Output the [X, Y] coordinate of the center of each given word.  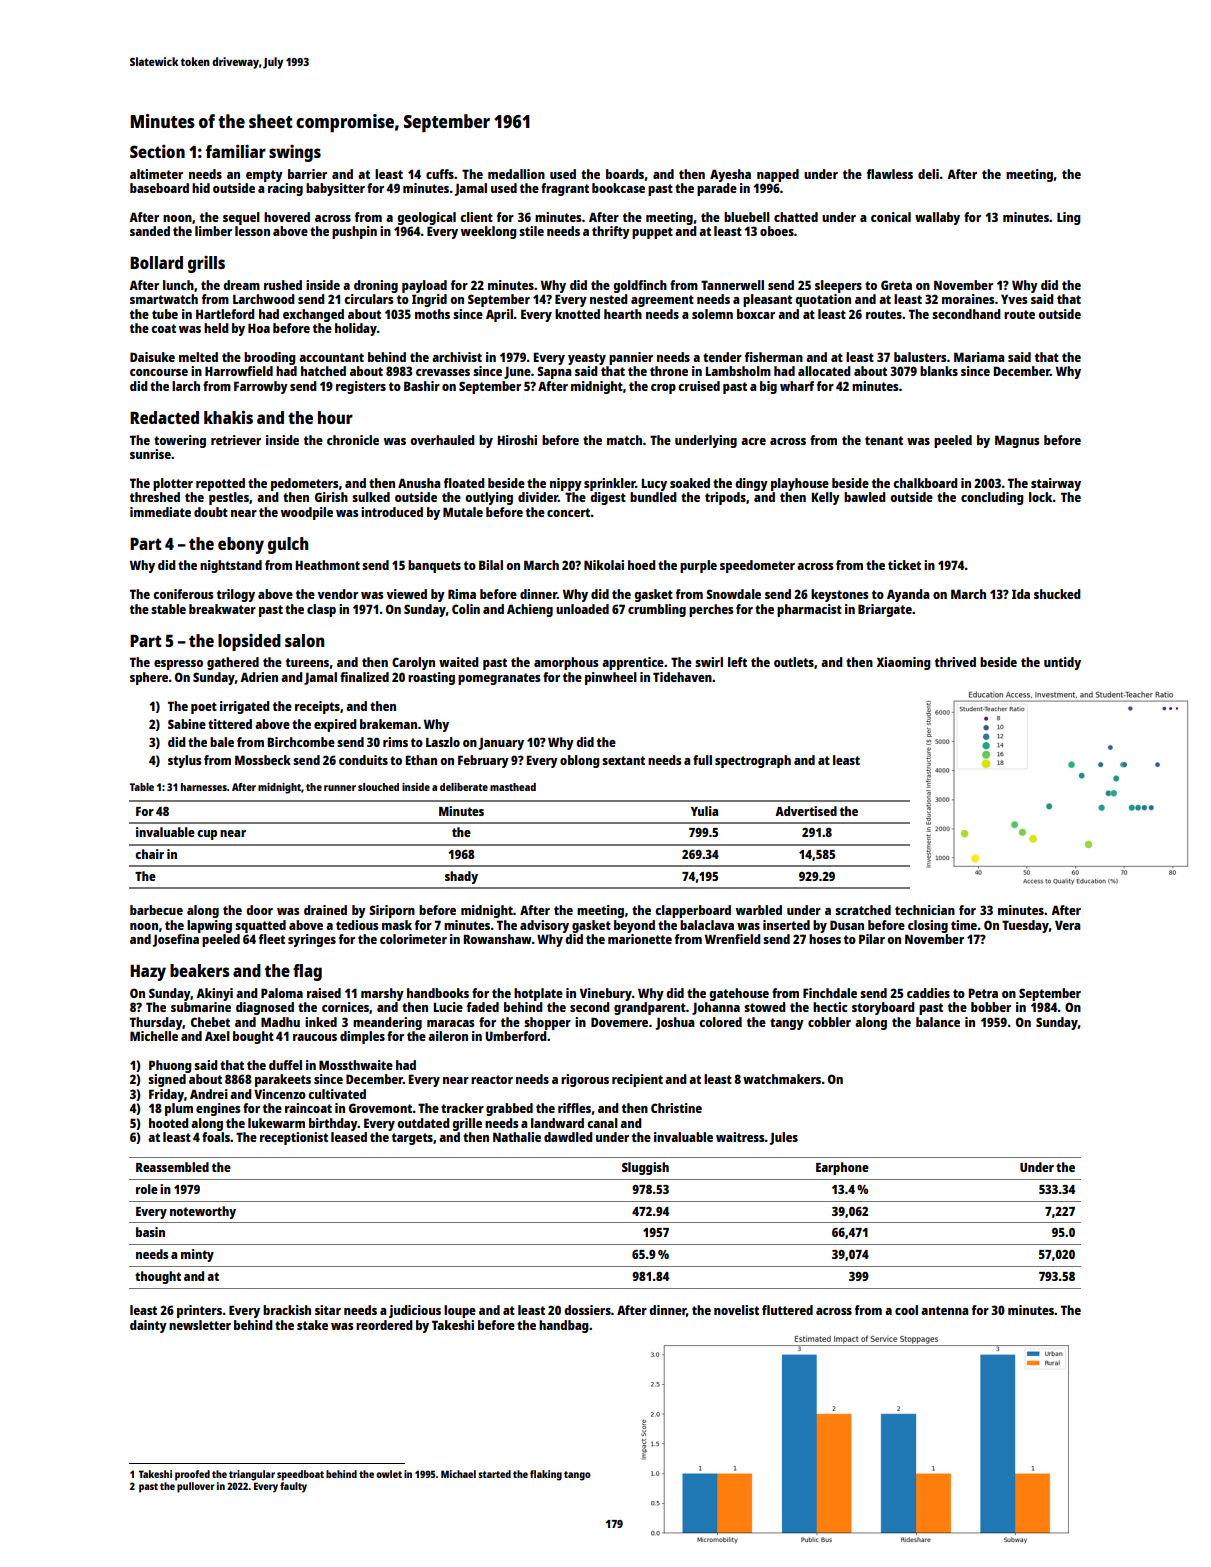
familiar [236, 151]
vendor [338, 594]
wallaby [937, 218]
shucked [1057, 594]
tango [577, 1476]
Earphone [842, 1168]
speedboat [300, 1475]
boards [625, 174]
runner [340, 788]
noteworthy [203, 1212]
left [737, 662]
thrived [955, 662]
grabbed [509, 1109]
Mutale [463, 512]
